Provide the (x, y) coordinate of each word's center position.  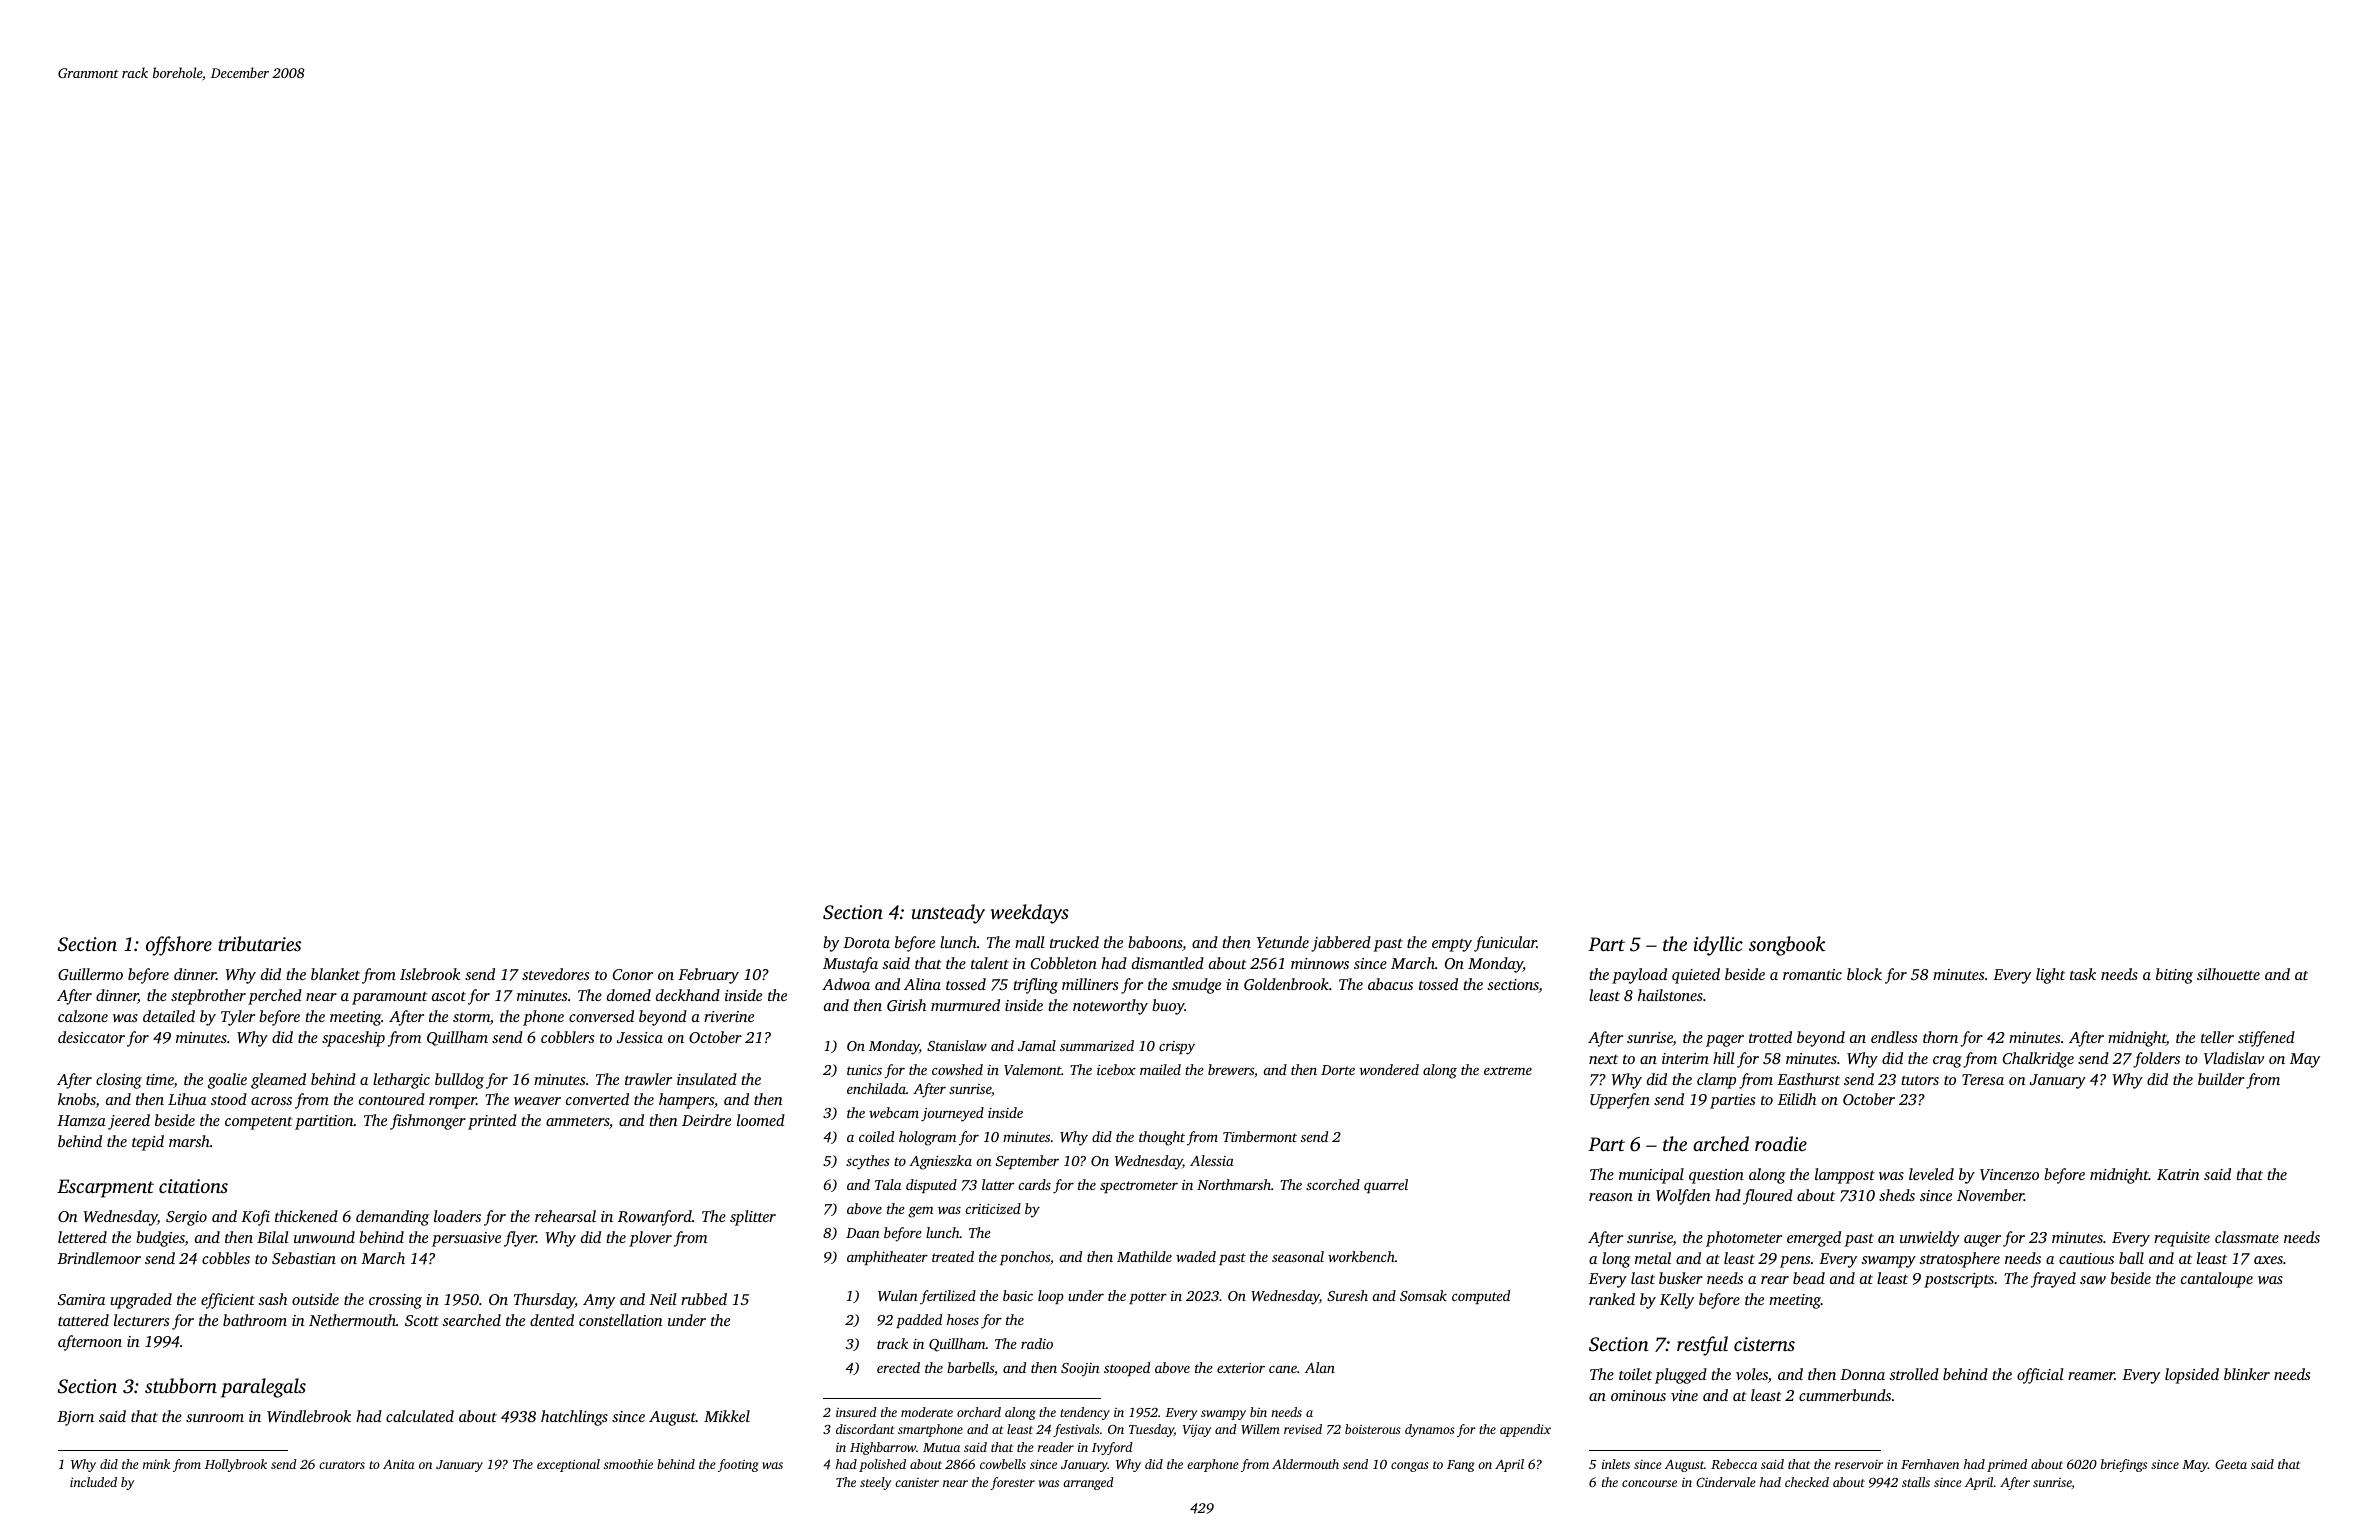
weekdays (1029, 914)
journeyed (952, 1114)
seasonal (1298, 1256)
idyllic (1718, 946)
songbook (1787, 946)
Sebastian (304, 1258)
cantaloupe (2217, 1280)
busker (1681, 1278)
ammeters (577, 1121)
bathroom (255, 1320)
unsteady (948, 914)
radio (1037, 1343)
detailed (169, 1016)
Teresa (1983, 1079)
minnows (1320, 963)
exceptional (568, 1465)
